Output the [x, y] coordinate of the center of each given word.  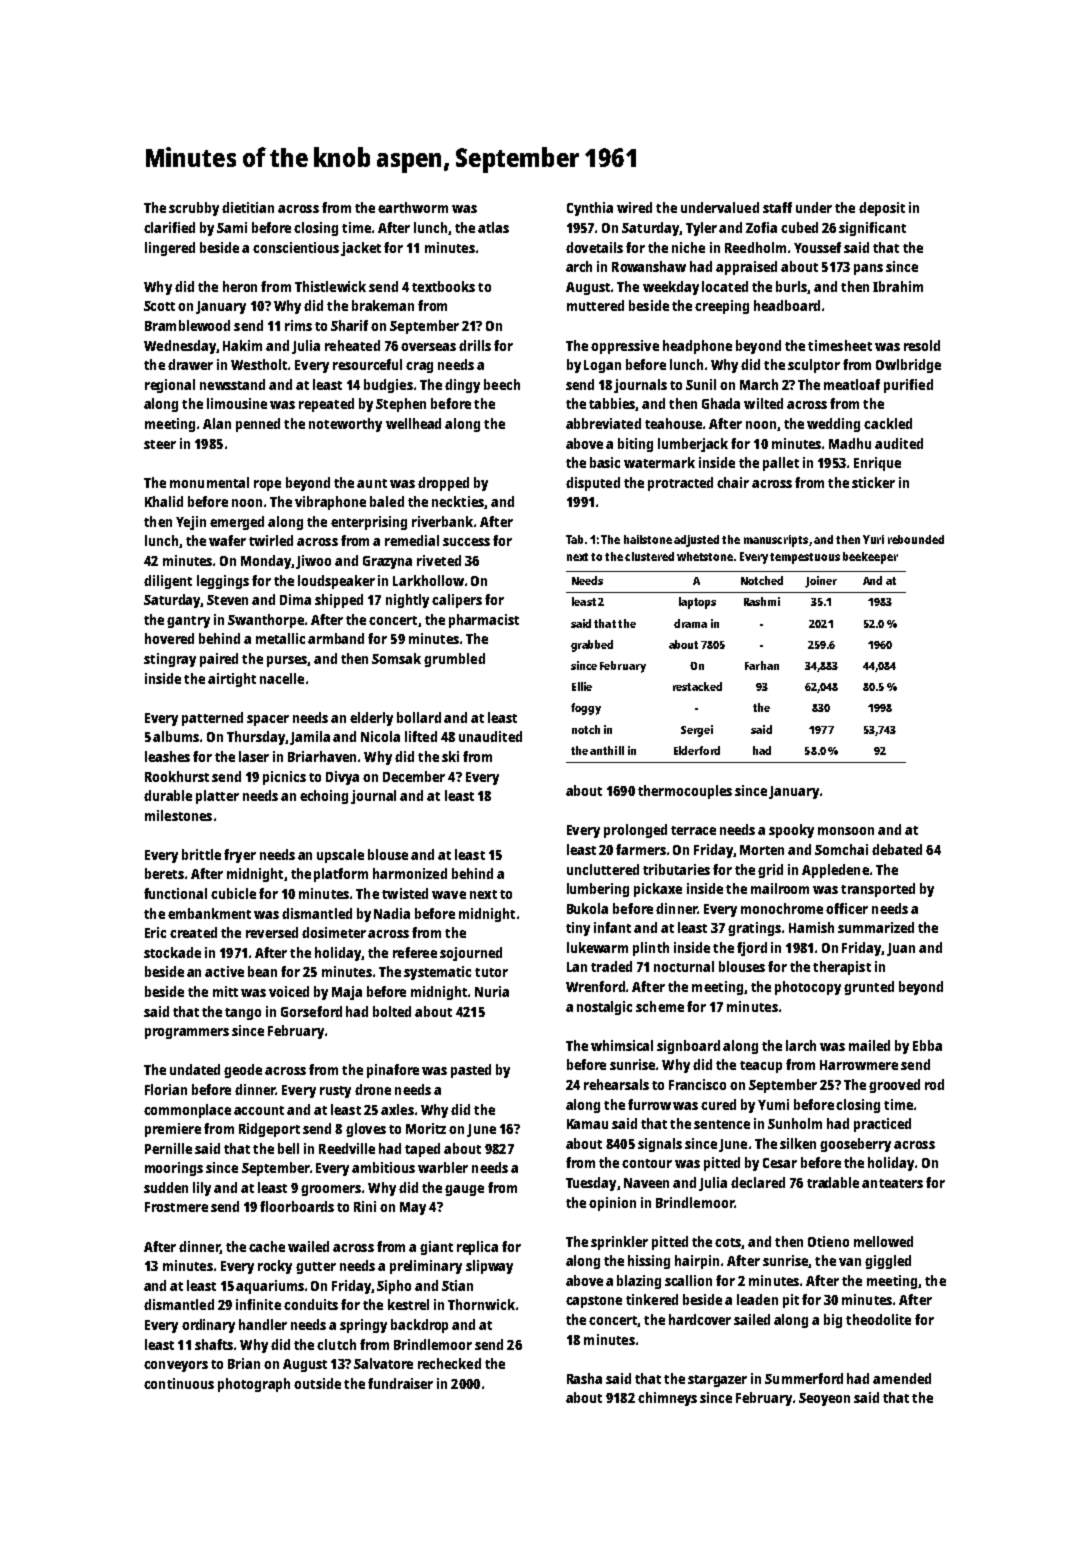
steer [160, 444]
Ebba [927, 1045]
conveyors [176, 1366]
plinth [651, 949]
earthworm [413, 207]
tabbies [612, 404]
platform [341, 875]
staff [777, 207]
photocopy [808, 988]
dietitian [248, 207]
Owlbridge [908, 366]
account [259, 1110]
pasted [471, 1071]
